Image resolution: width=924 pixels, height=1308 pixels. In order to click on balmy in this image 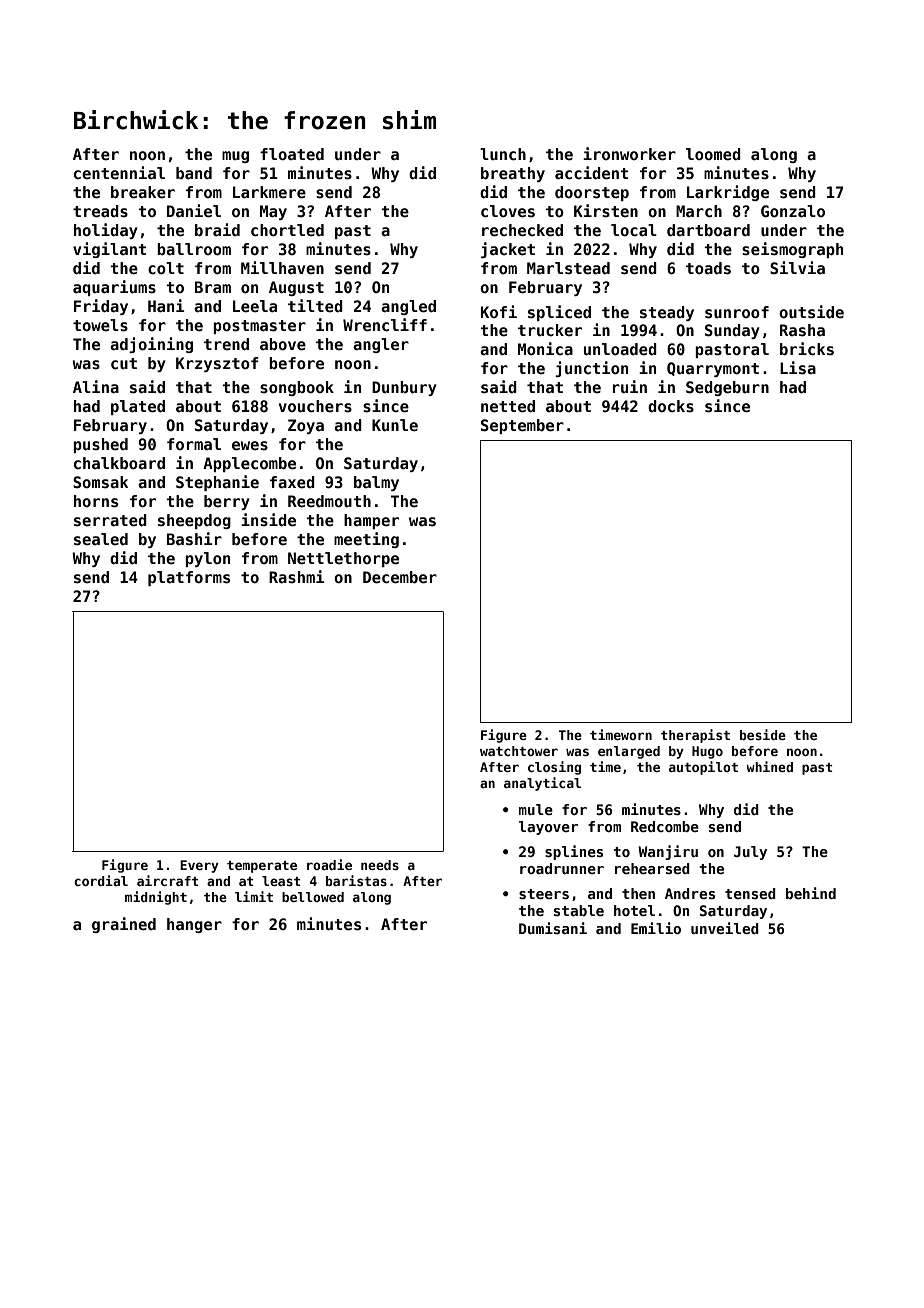, I will do `click(376, 483)`.
